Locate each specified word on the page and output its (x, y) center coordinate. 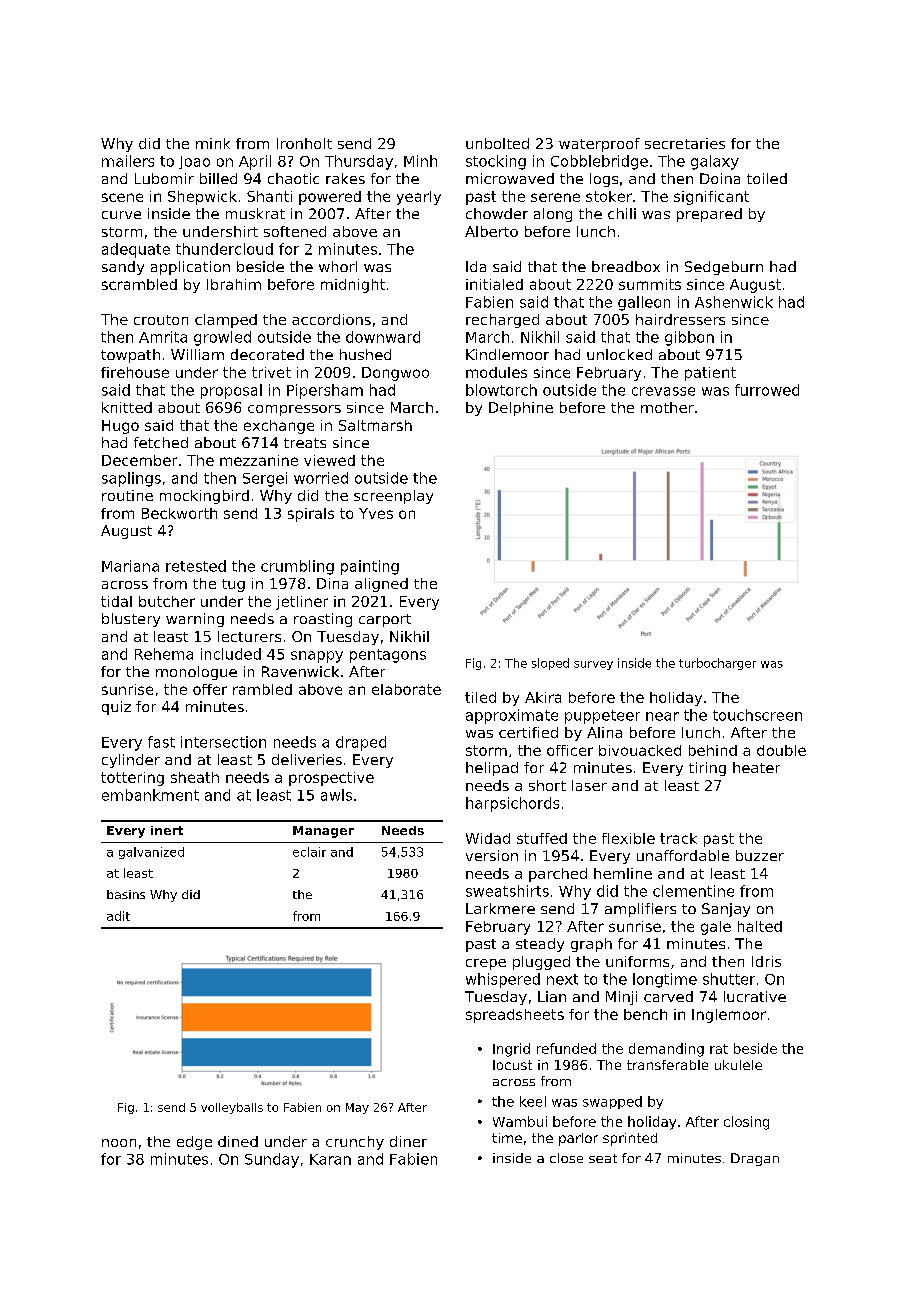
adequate (136, 250)
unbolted (497, 143)
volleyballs (232, 1108)
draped (361, 743)
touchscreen (757, 715)
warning (195, 620)
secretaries (685, 143)
